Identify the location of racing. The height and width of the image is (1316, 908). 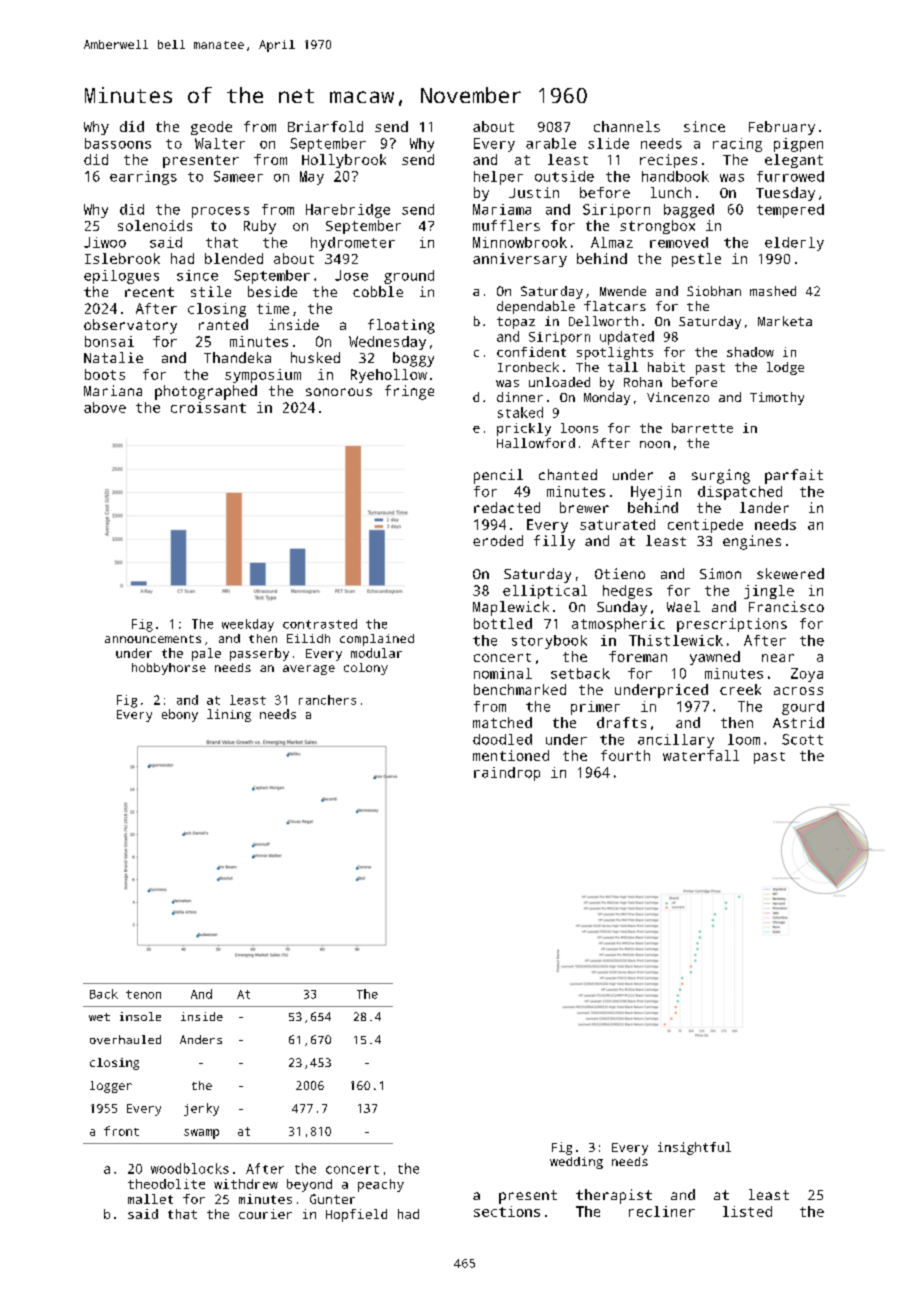
(737, 145).
